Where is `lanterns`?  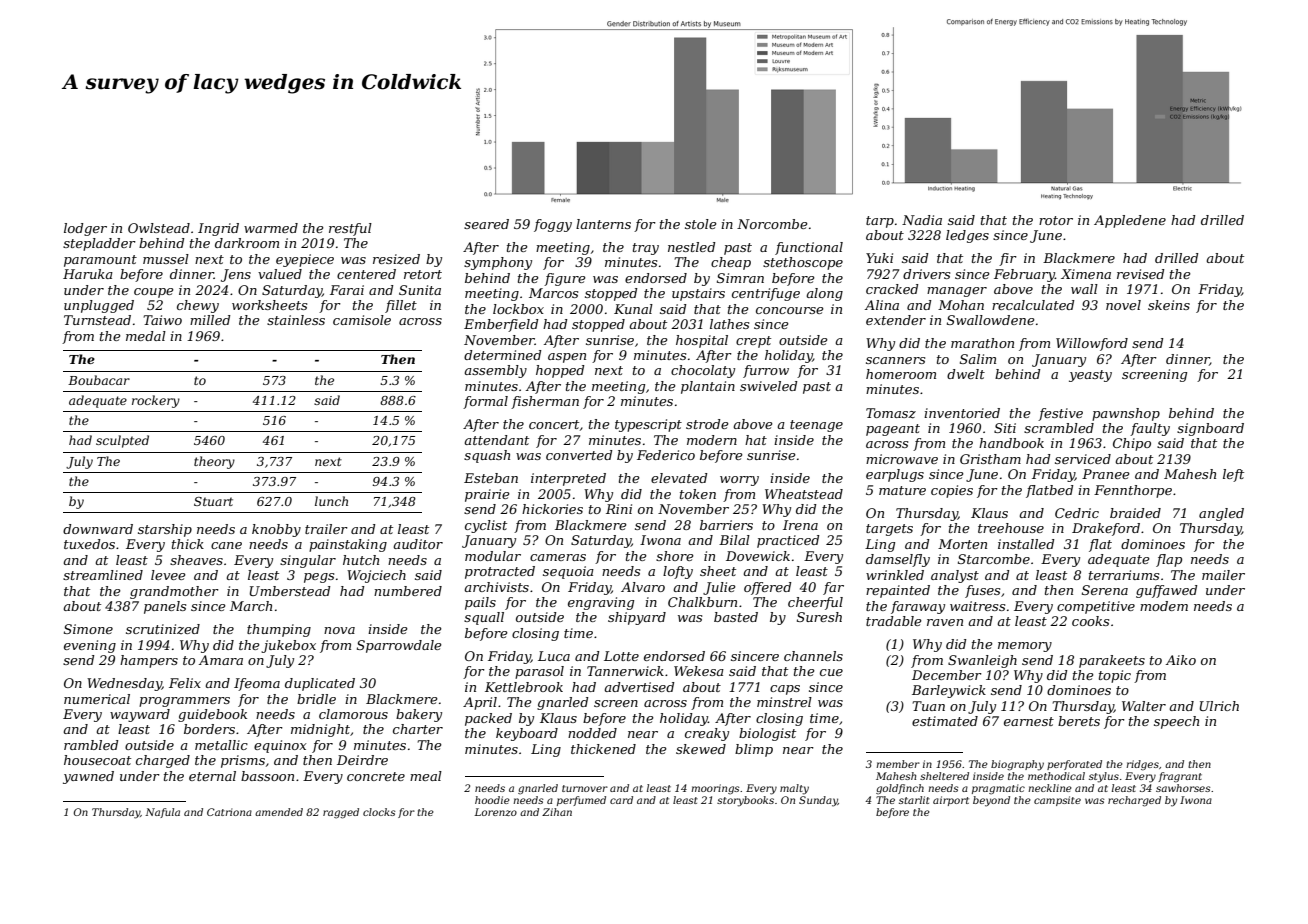
lanterns is located at coordinates (603, 224).
